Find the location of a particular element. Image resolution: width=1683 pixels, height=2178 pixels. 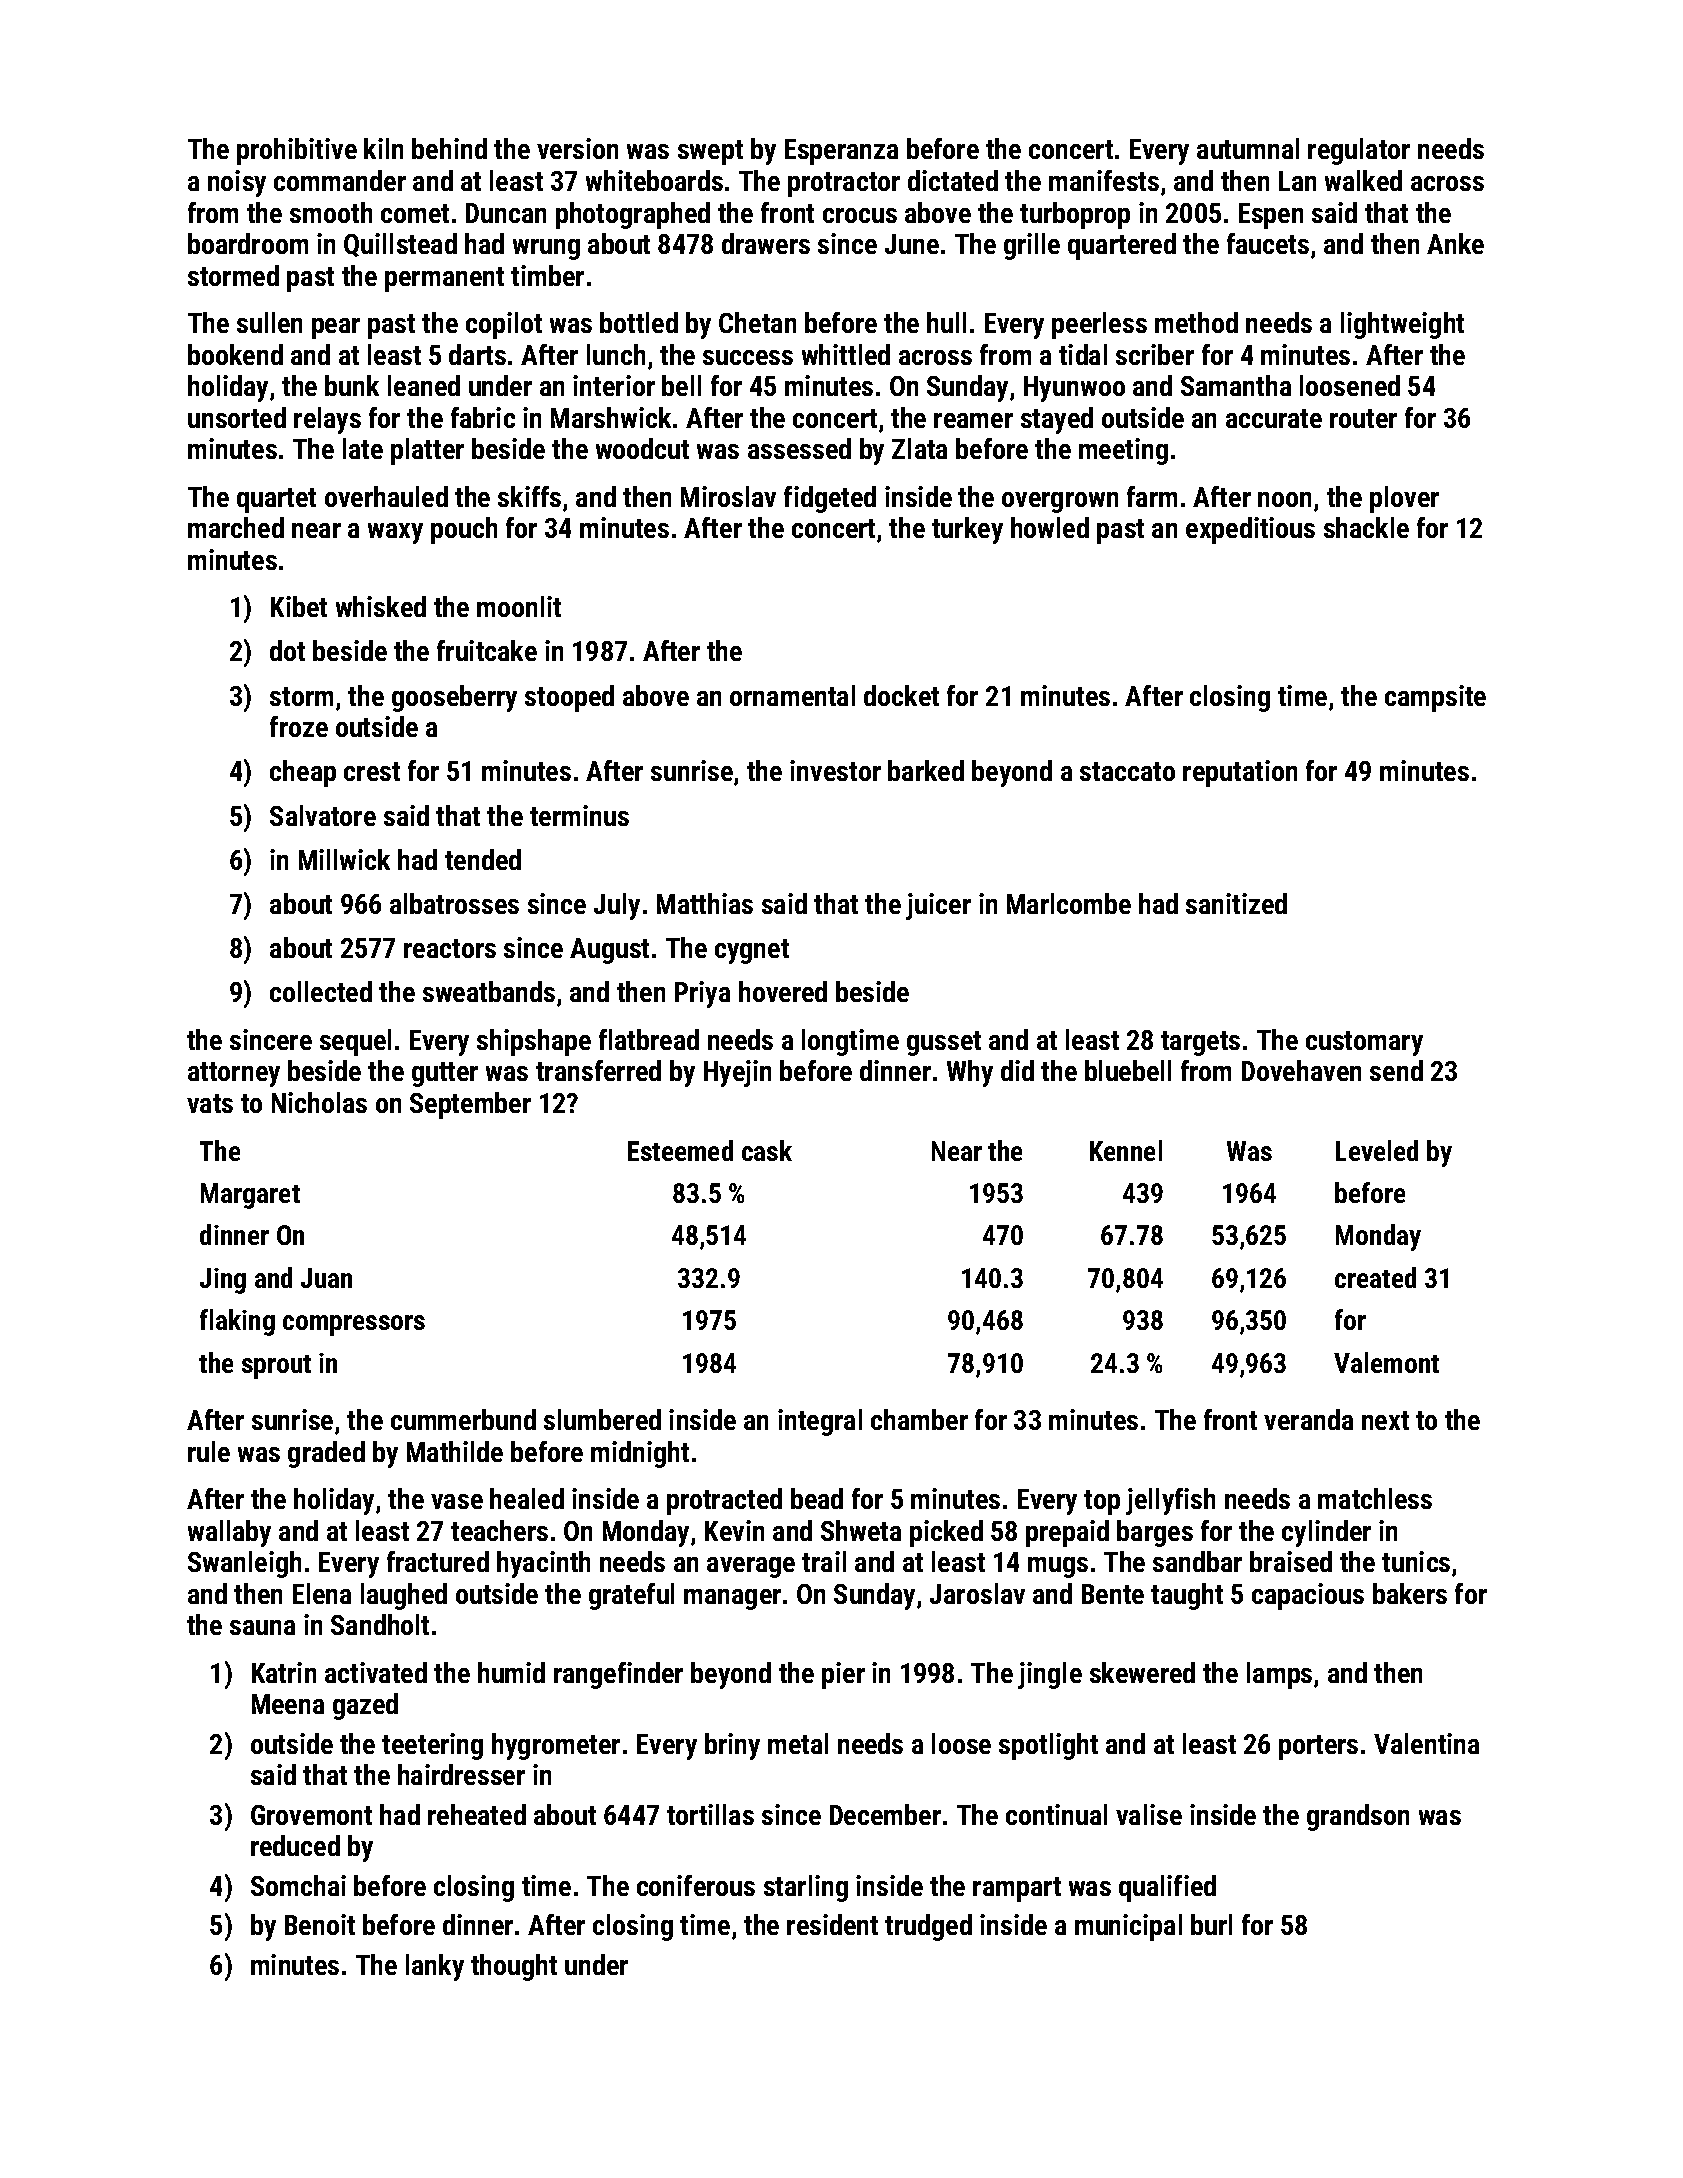

manifests is located at coordinates (1104, 180).
